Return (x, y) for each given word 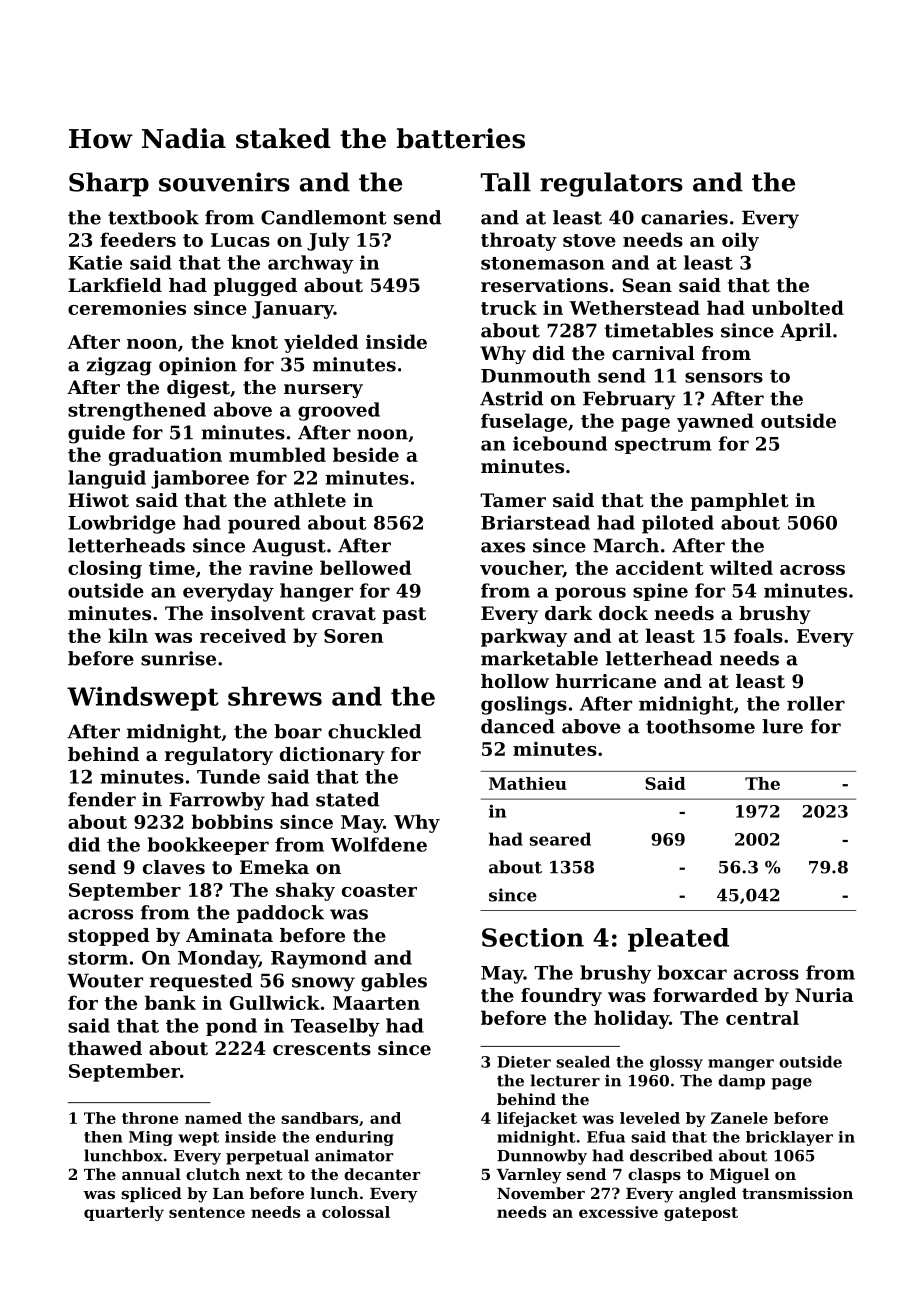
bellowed (365, 567)
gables (394, 982)
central (762, 1017)
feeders (138, 239)
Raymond (319, 959)
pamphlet (739, 502)
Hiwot (98, 500)
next (264, 1174)
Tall (506, 182)
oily (740, 241)
